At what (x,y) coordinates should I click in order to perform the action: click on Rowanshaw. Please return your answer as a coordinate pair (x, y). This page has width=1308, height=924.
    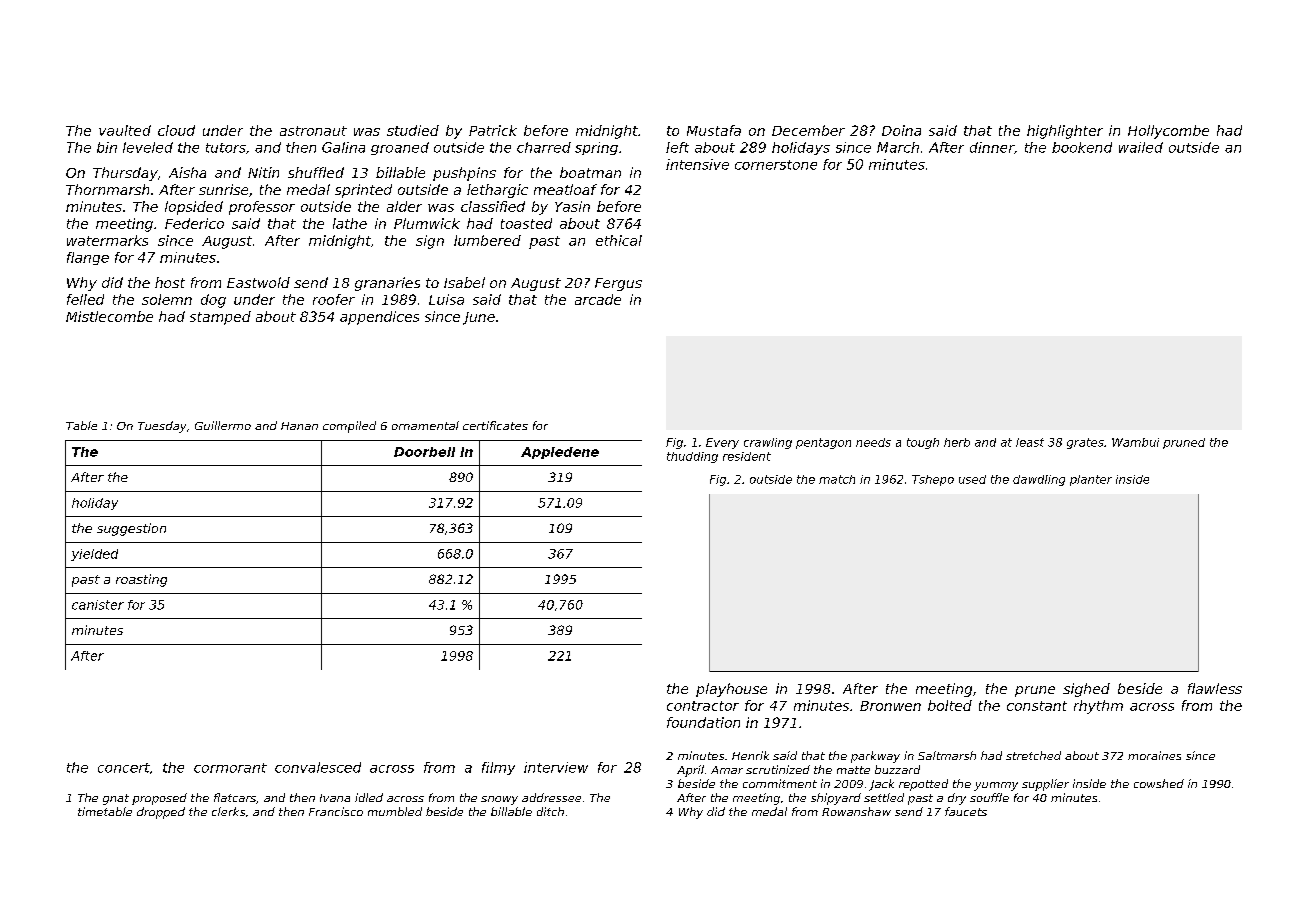
    Looking at the image, I should click on (856, 811).
